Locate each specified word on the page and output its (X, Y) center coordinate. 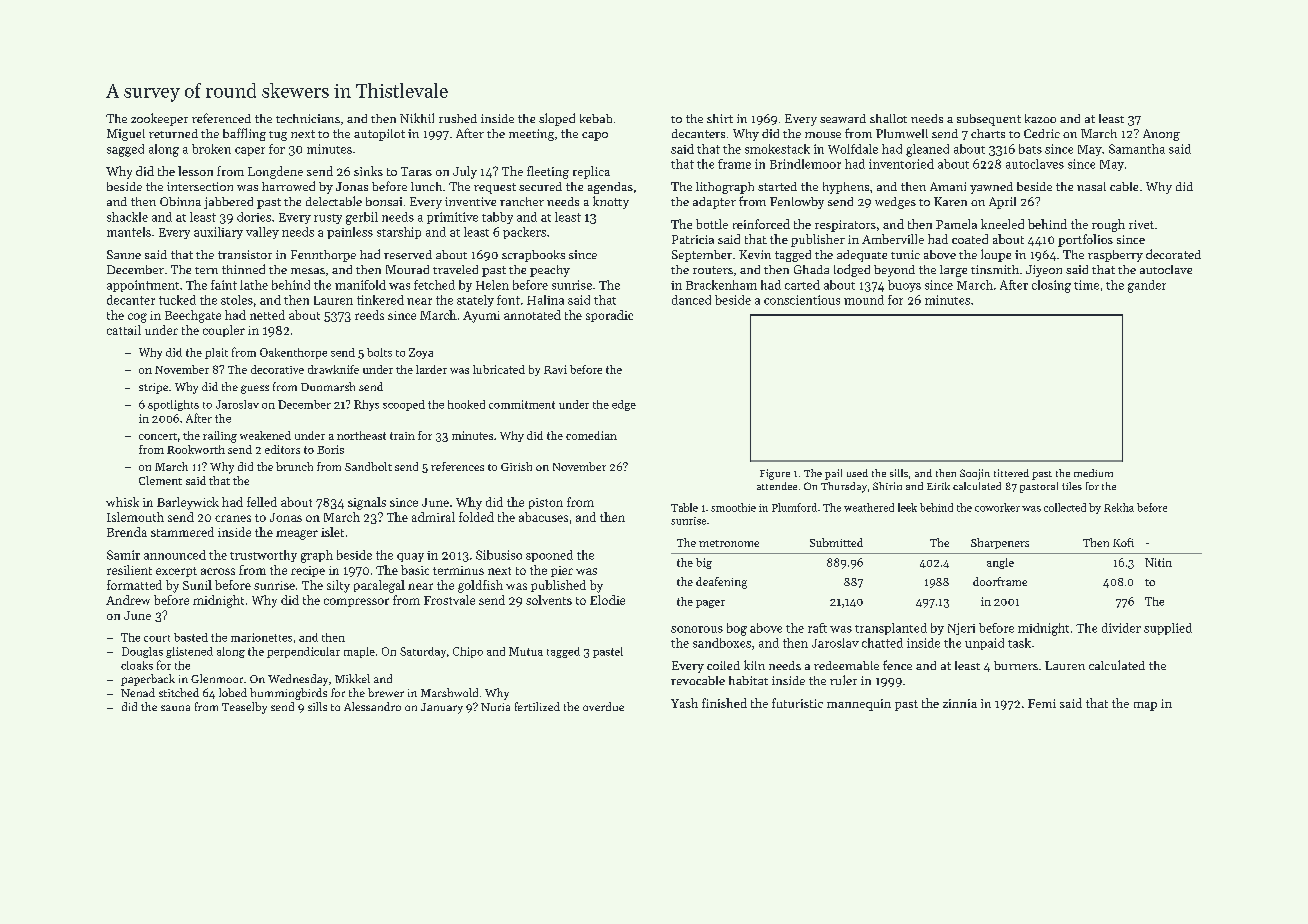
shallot (888, 118)
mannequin (859, 705)
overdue (603, 706)
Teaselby (244, 708)
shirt (720, 118)
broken (211, 149)
